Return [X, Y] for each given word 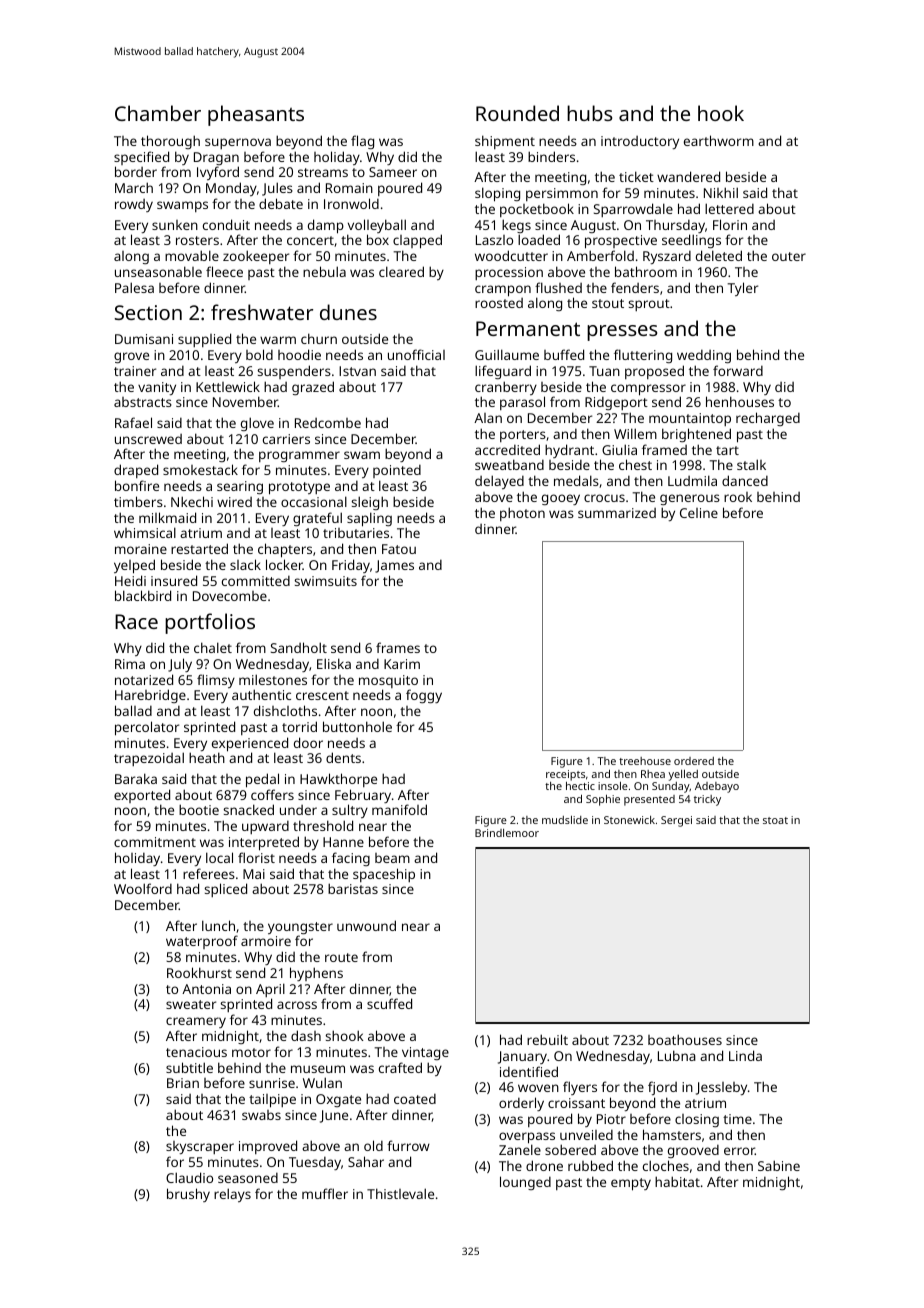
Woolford [143, 888]
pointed [397, 471]
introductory [640, 142]
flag [362, 142]
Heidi [130, 580]
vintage [425, 1053]
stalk [751, 464]
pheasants [256, 115]
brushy [188, 1195]
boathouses [685, 1039]
